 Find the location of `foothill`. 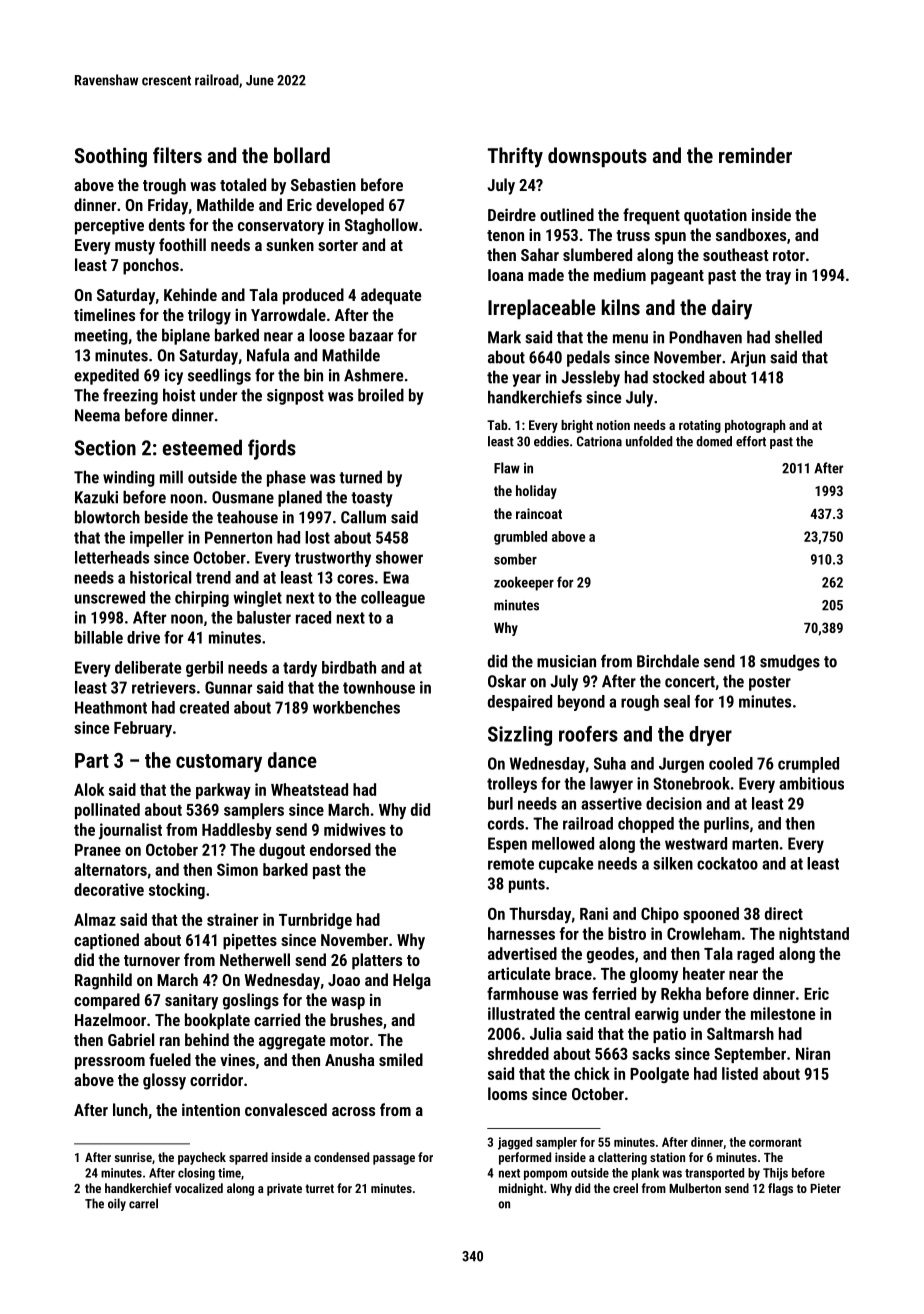

foothill is located at coordinates (182, 244).
